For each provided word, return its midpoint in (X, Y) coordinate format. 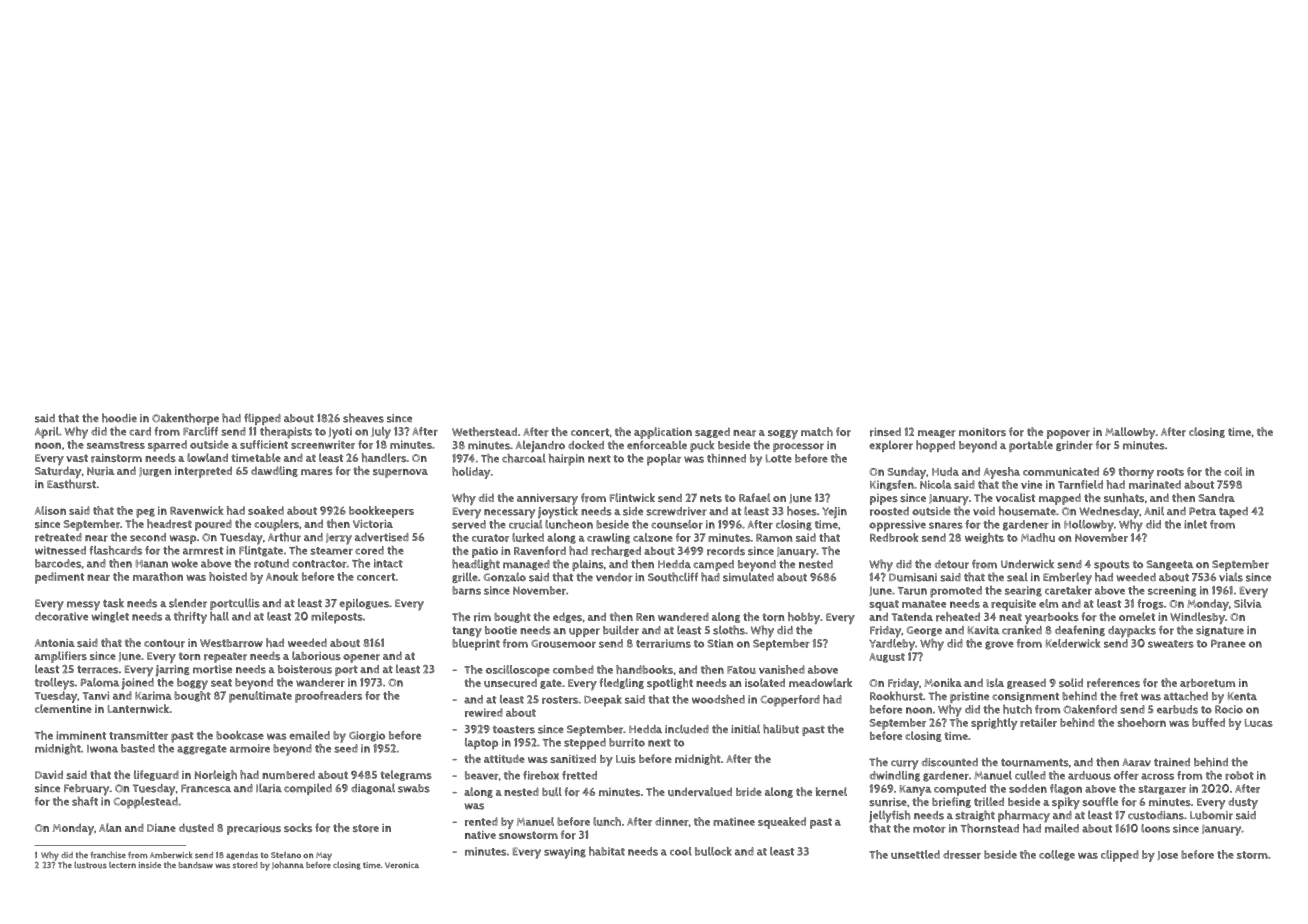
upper (584, 632)
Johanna (288, 865)
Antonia (55, 643)
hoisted (228, 576)
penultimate (260, 697)
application (663, 433)
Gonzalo (505, 577)
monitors (982, 432)
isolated (765, 682)
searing (1023, 591)
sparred (167, 446)
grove (999, 645)
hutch (1017, 709)
